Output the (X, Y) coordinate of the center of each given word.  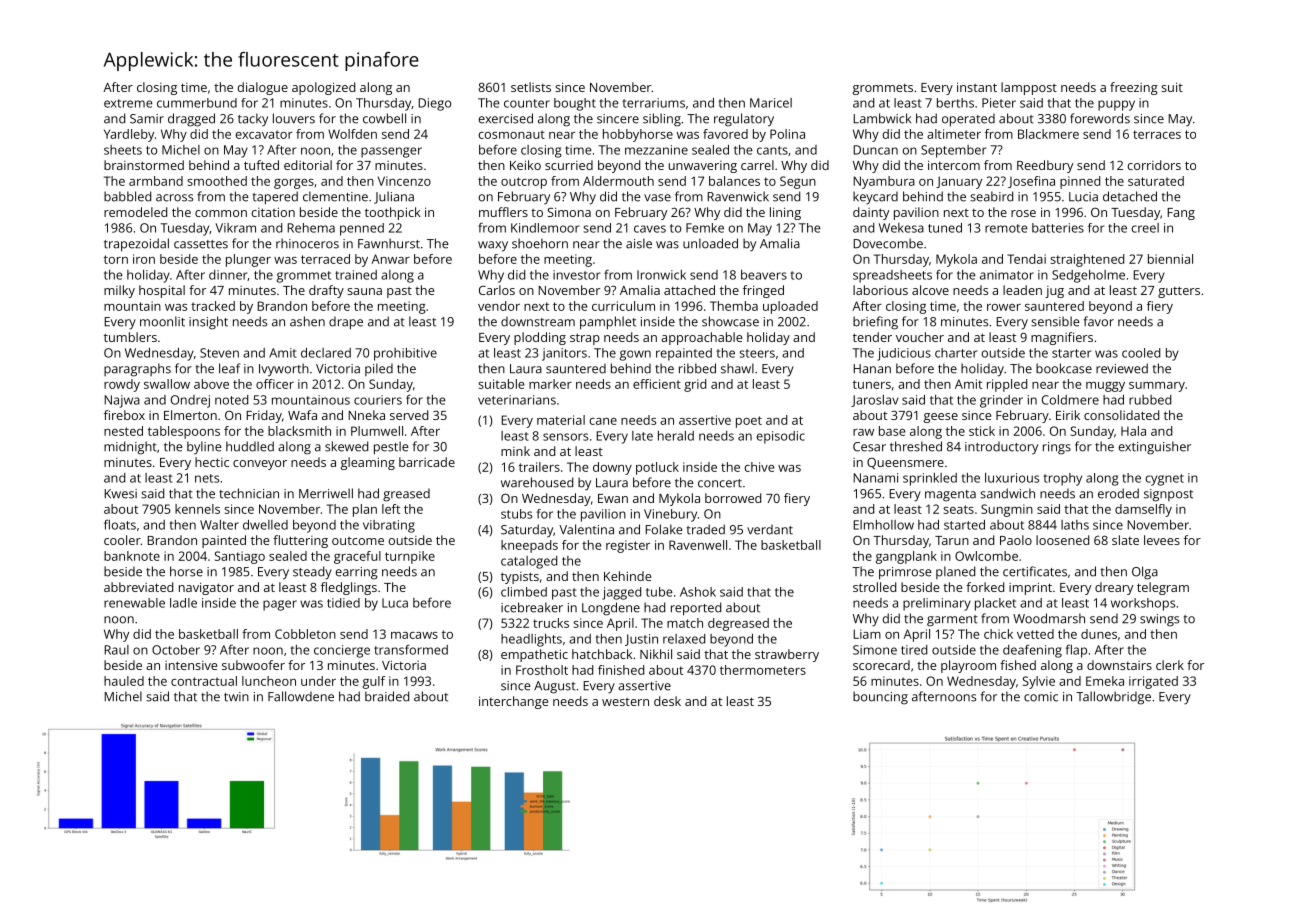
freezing (1134, 88)
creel (1145, 228)
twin (236, 697)
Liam (867, 634)
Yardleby (129, 135)
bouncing (880, 698)
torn (116, 259)
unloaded (710, 243)
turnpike (410, 557)
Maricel (771, 103)
